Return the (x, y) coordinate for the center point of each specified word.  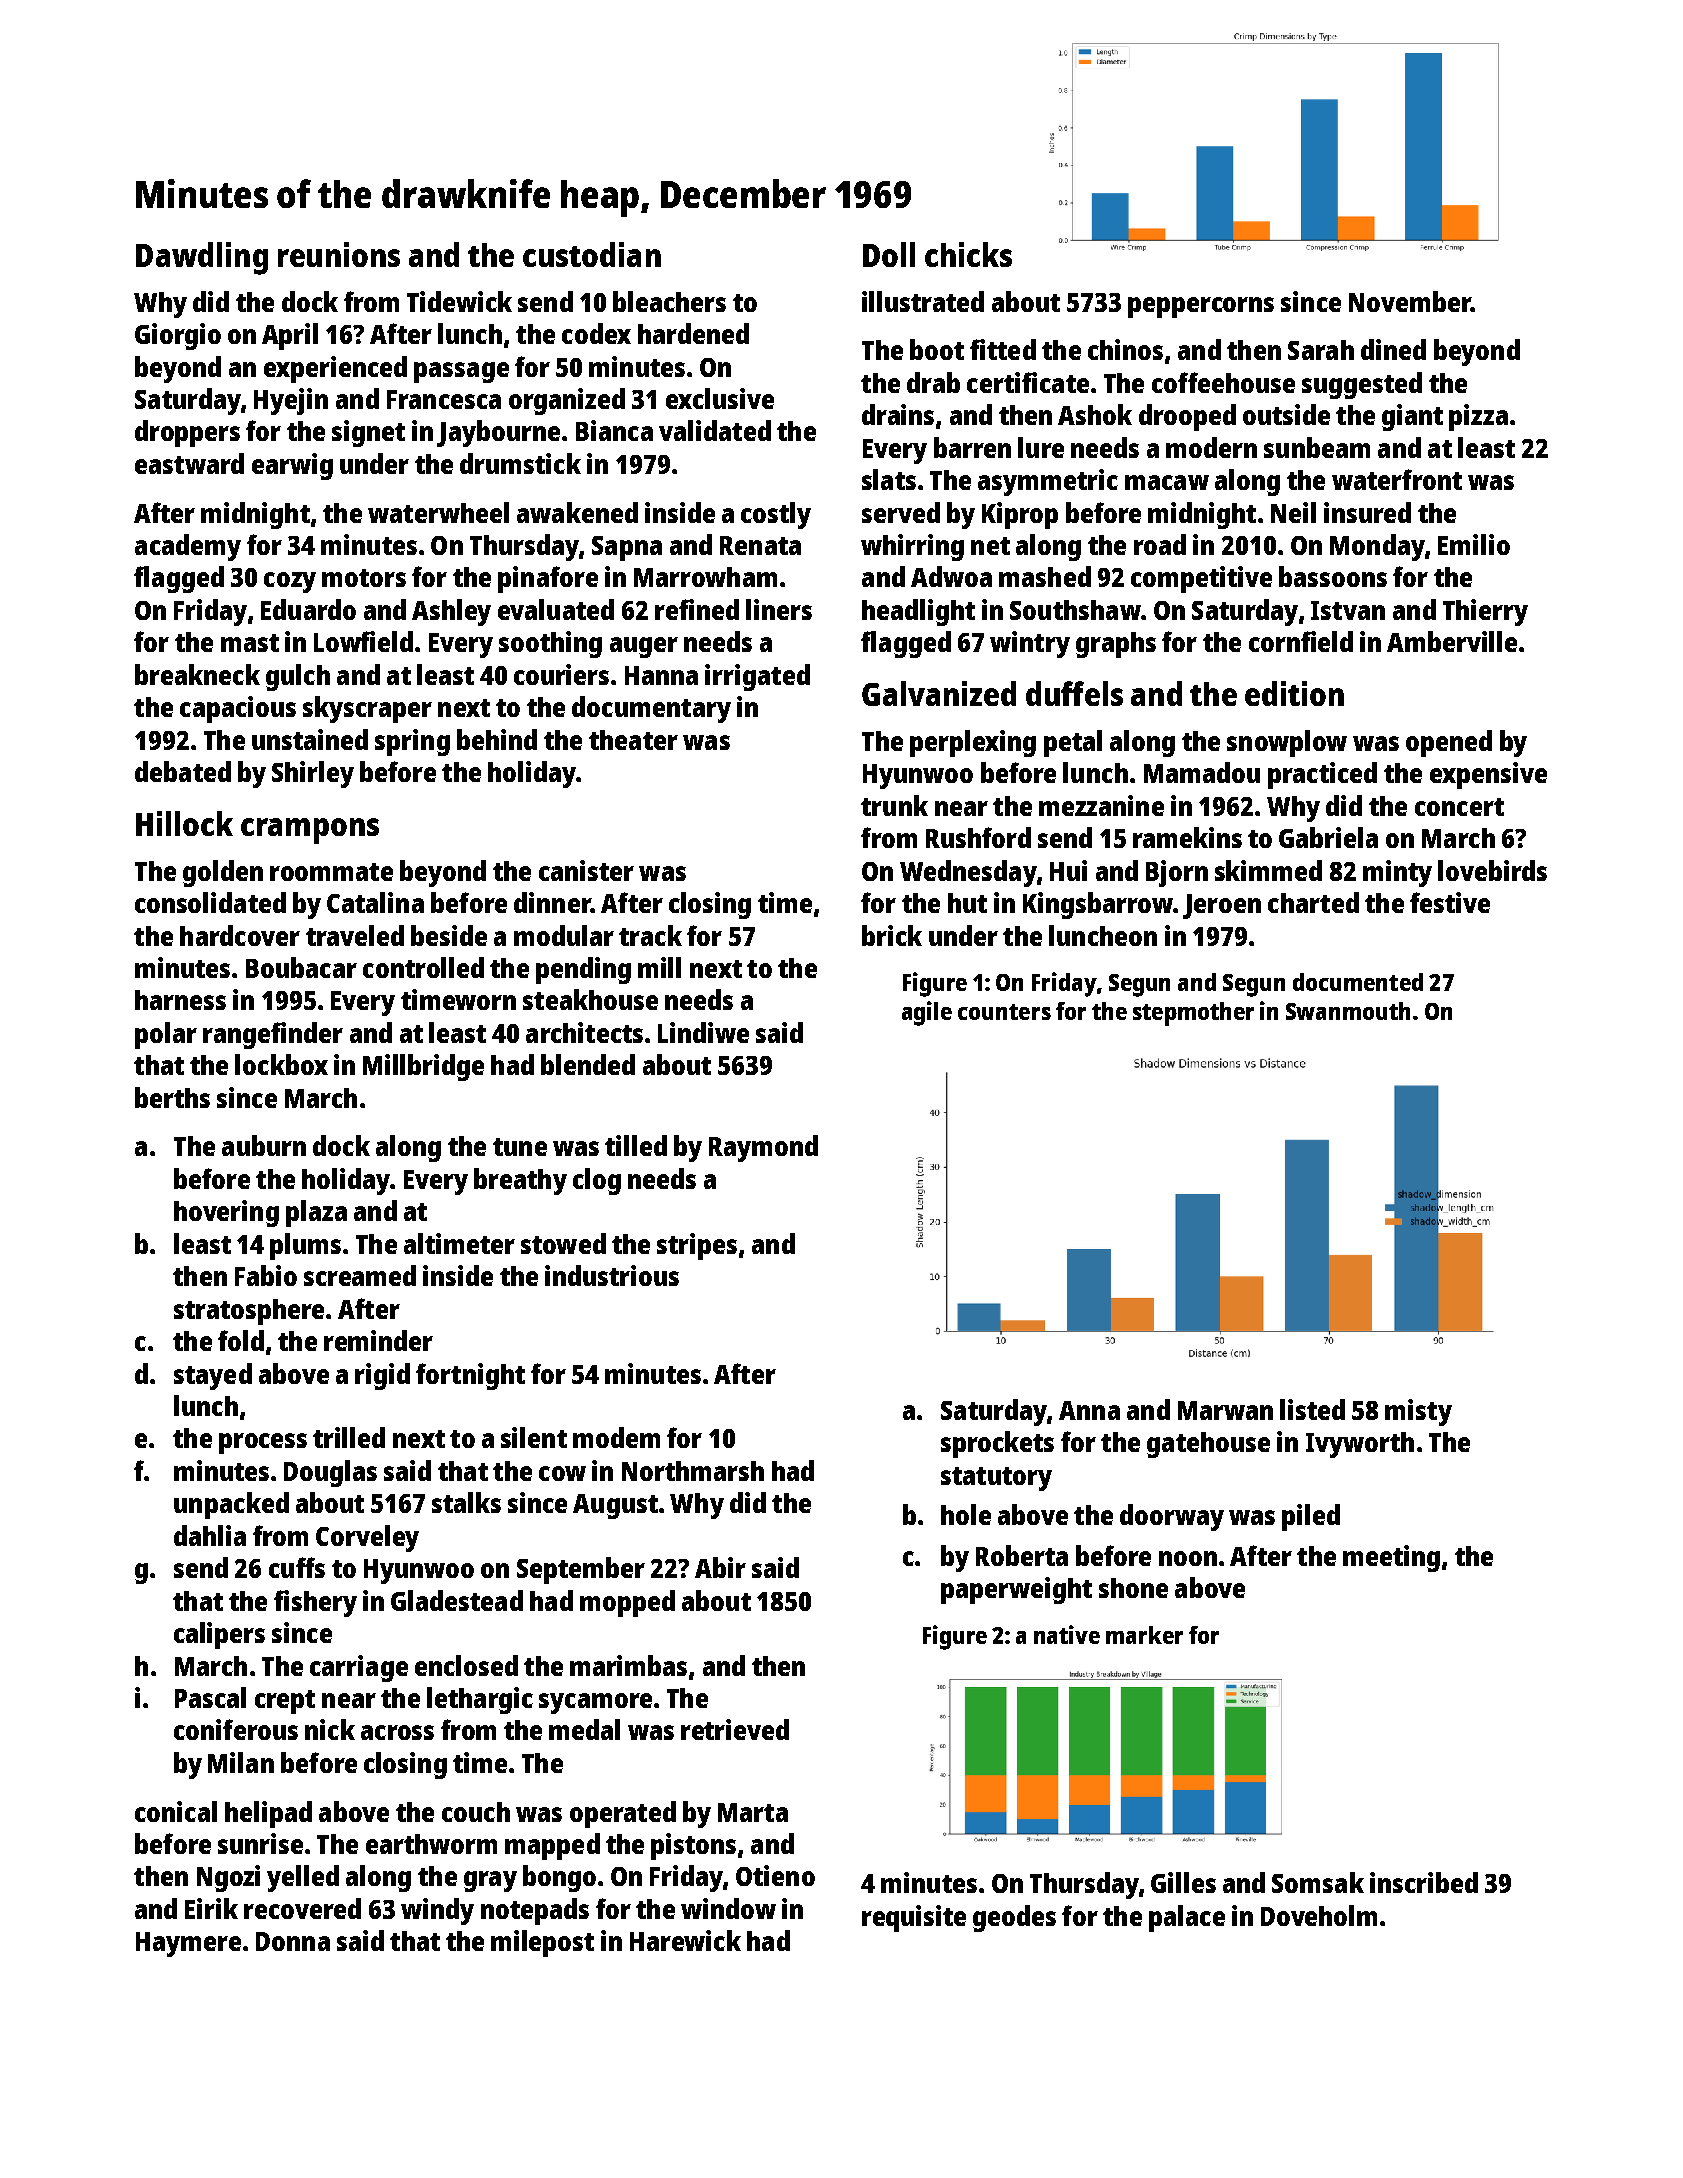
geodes (1014, 1918)
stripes (697, 1246)
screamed (360, 1275)
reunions (339, 254)
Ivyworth (1360, 1445)
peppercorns (1201, 307)
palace (1187, 1918)
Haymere (188, 1944)
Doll (889, 254)
